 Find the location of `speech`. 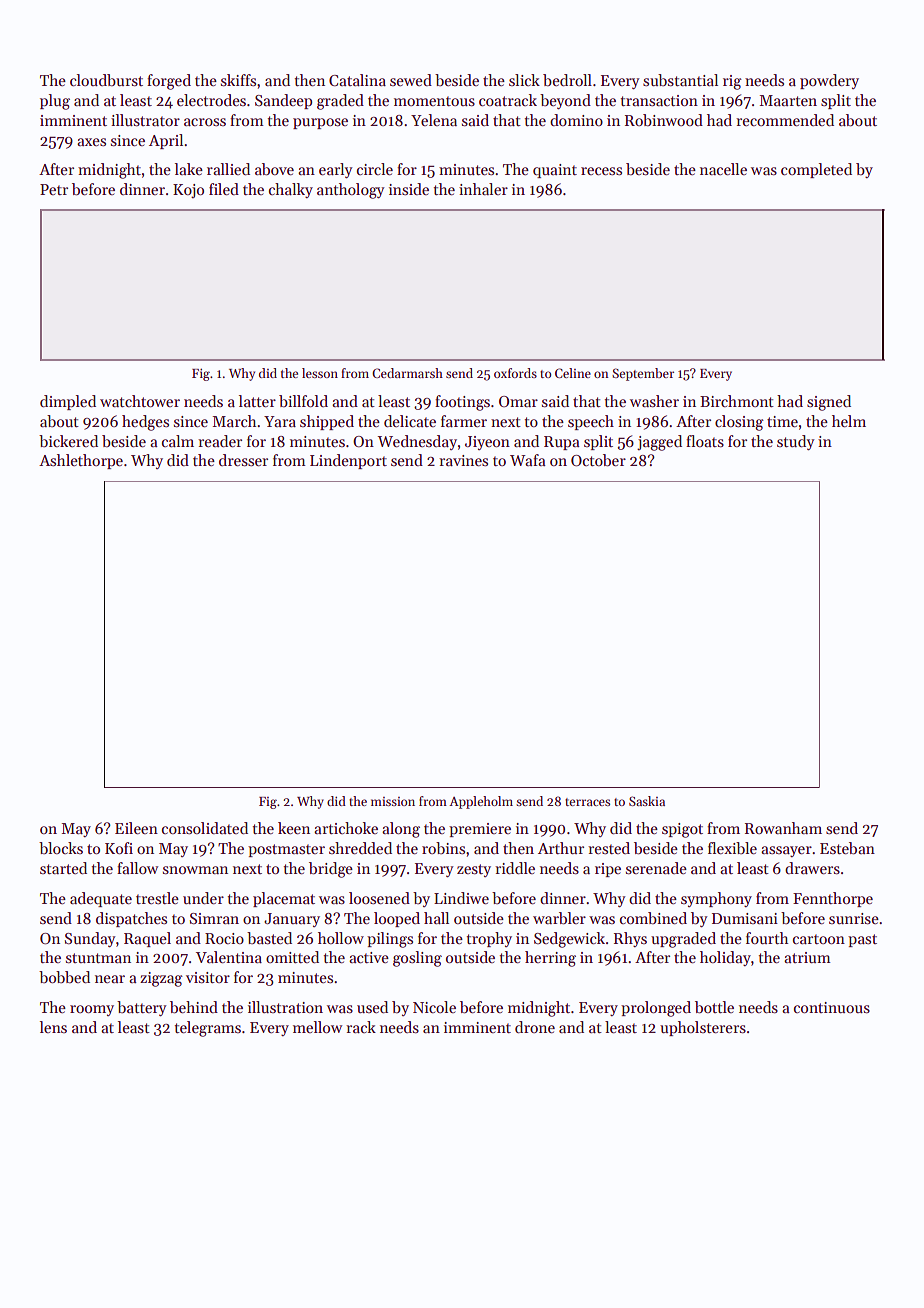

speech is located at coordinates (591, 422).
